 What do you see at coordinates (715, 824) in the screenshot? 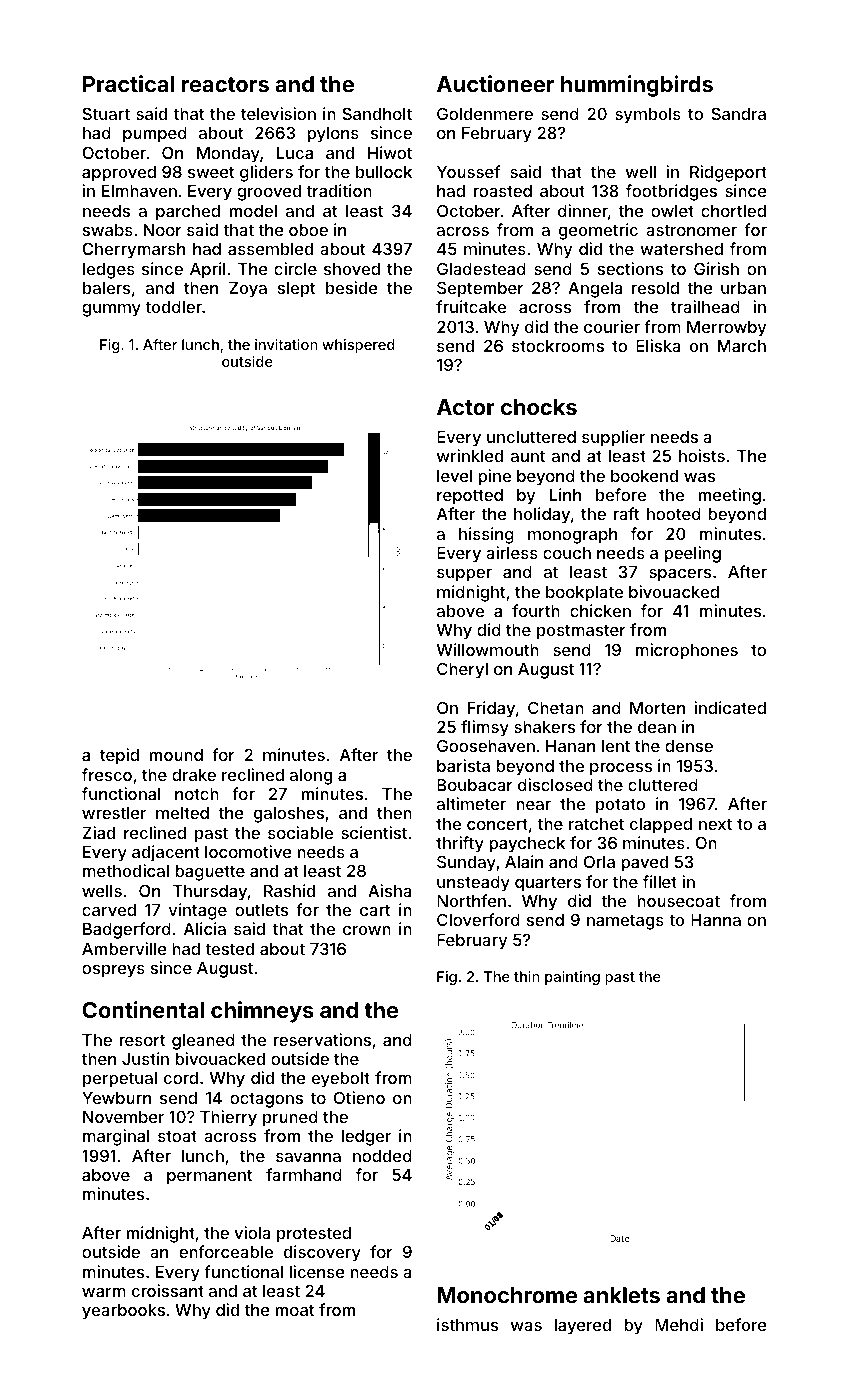
I see `next` at bounding box center [715, 824].
